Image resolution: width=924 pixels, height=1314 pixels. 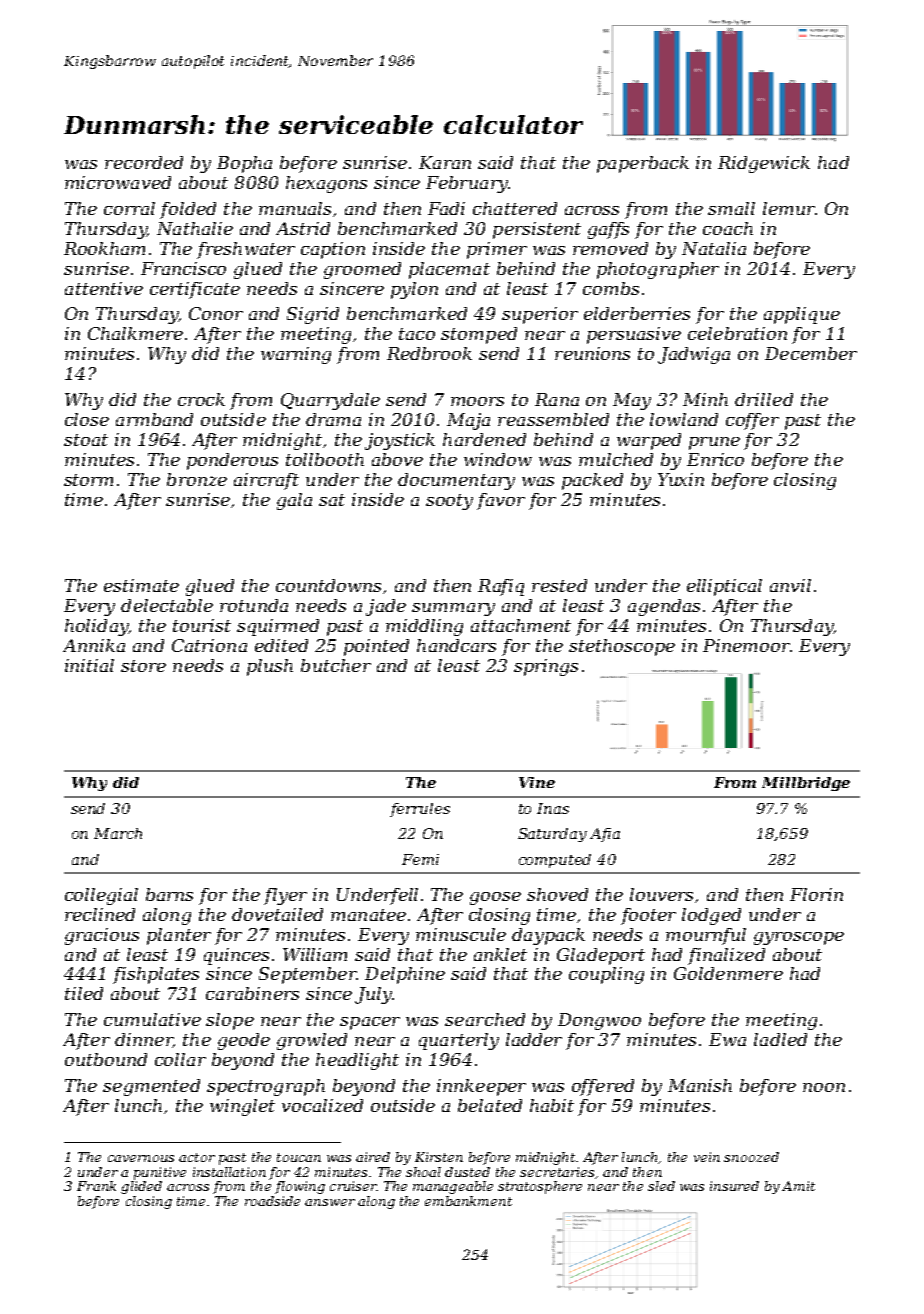 I want to click on Florin, so click(x=816, y=894).
